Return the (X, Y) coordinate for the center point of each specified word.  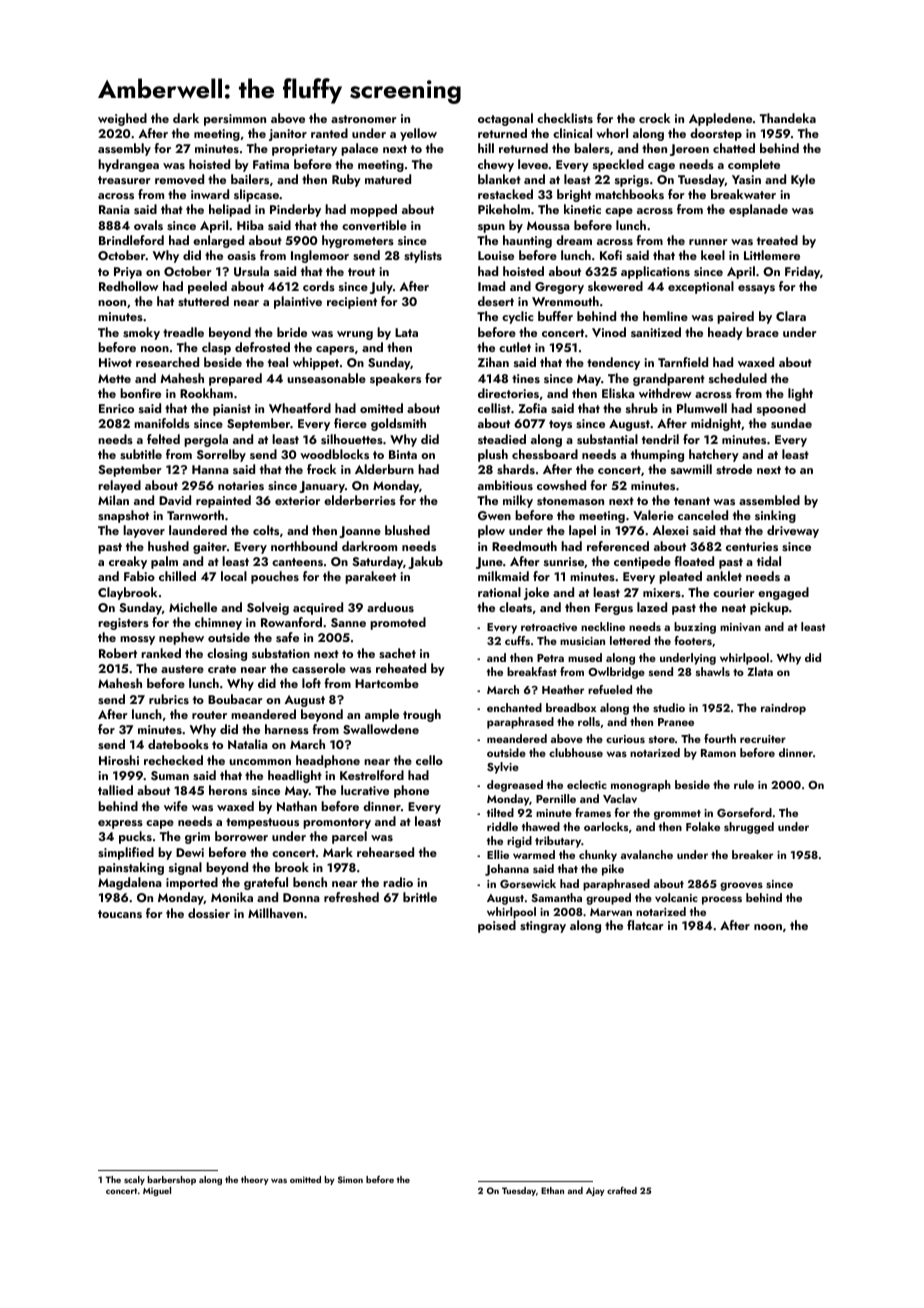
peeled (207, 287)
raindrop (783, 709)
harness (287, 729)
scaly (134, 1180)
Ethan (552, 1190)
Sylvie (503, 768)
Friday (802, 272)
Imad (491, 286)
